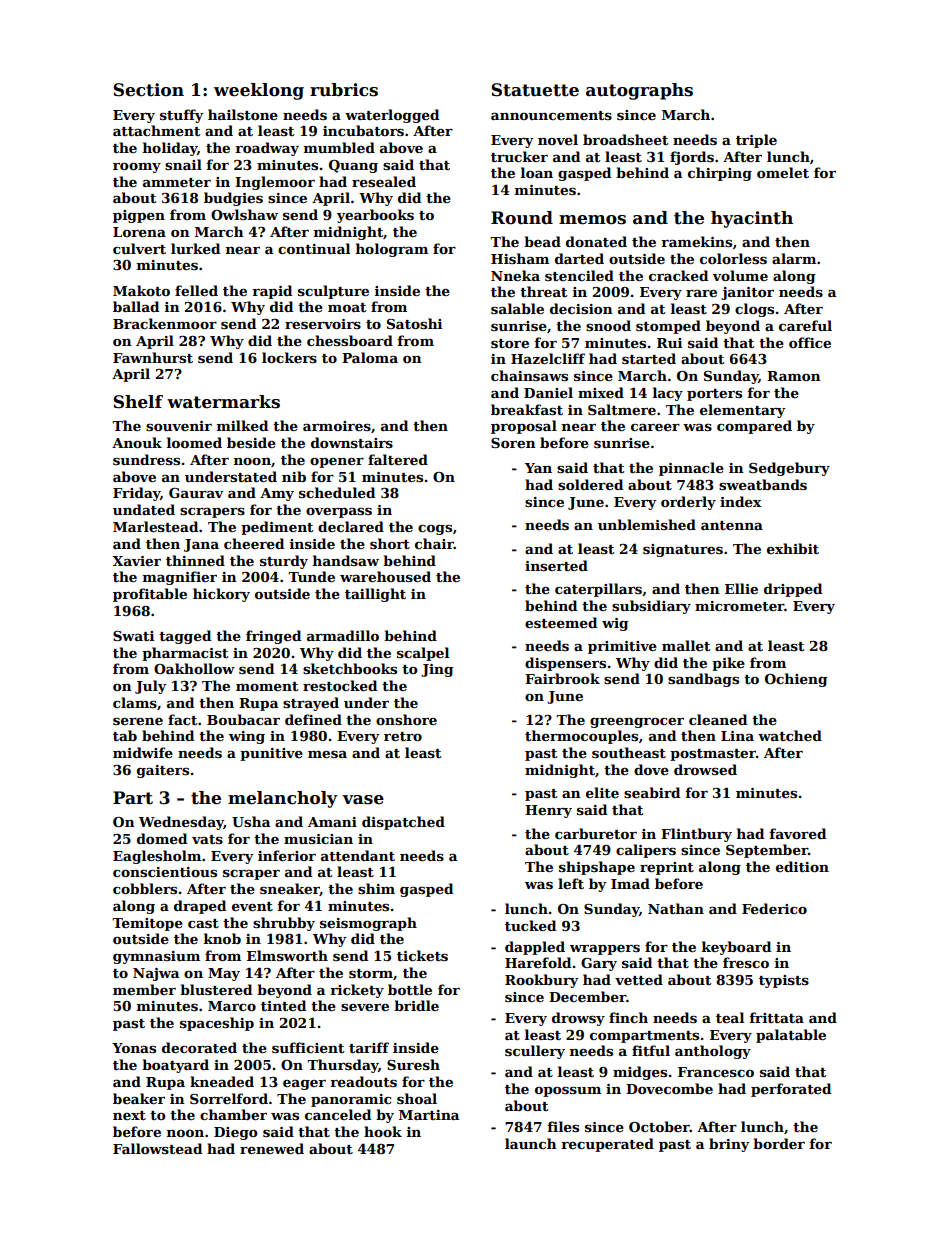 The width and height of the image is (952, 1233). I want to click on cogs, so click(435, 530).
